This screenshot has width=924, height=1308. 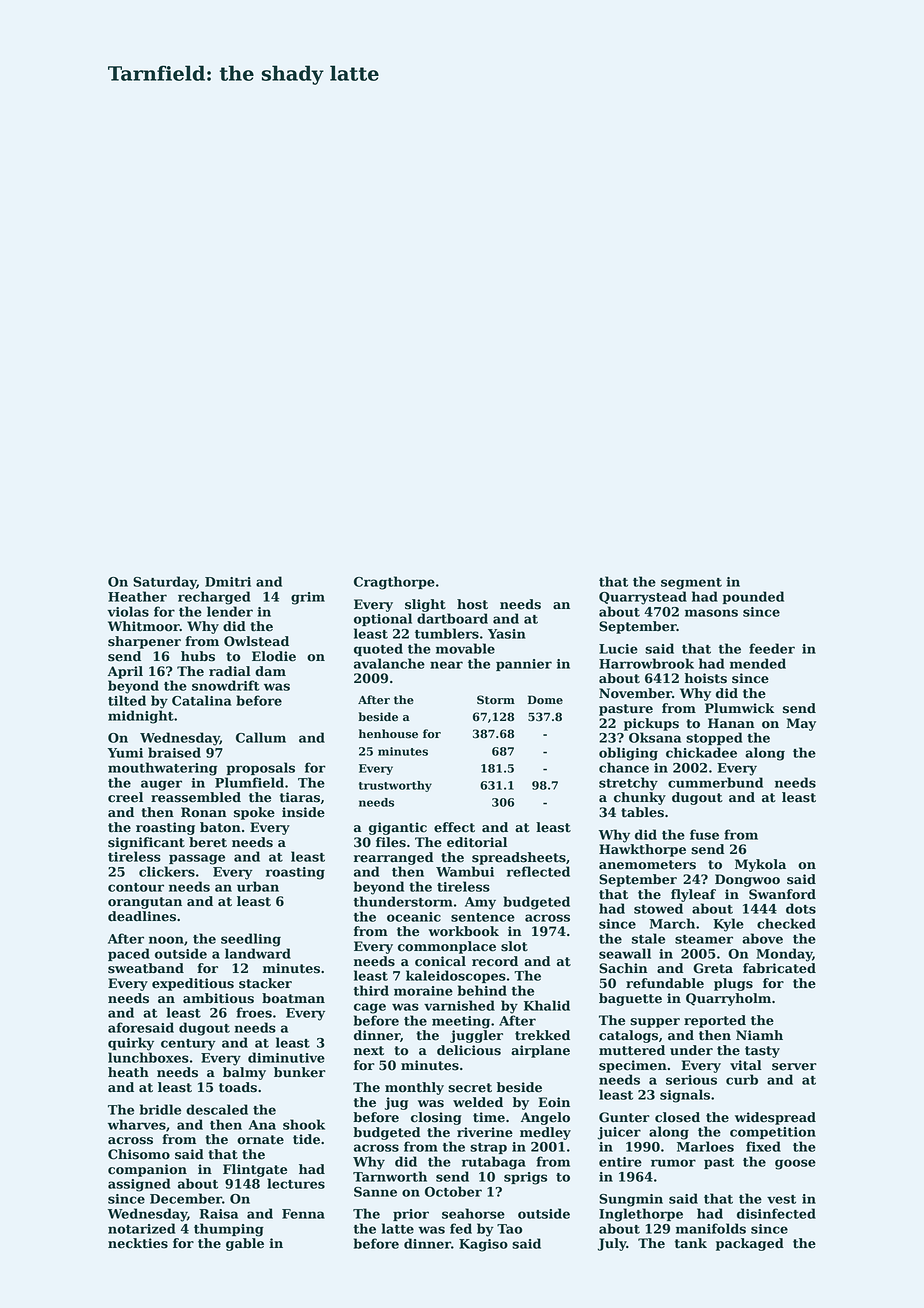 What do you see at coordinates (394, 583) in the screenshot?
I see `Cragthorpe` at bounding box center [394, 583].
